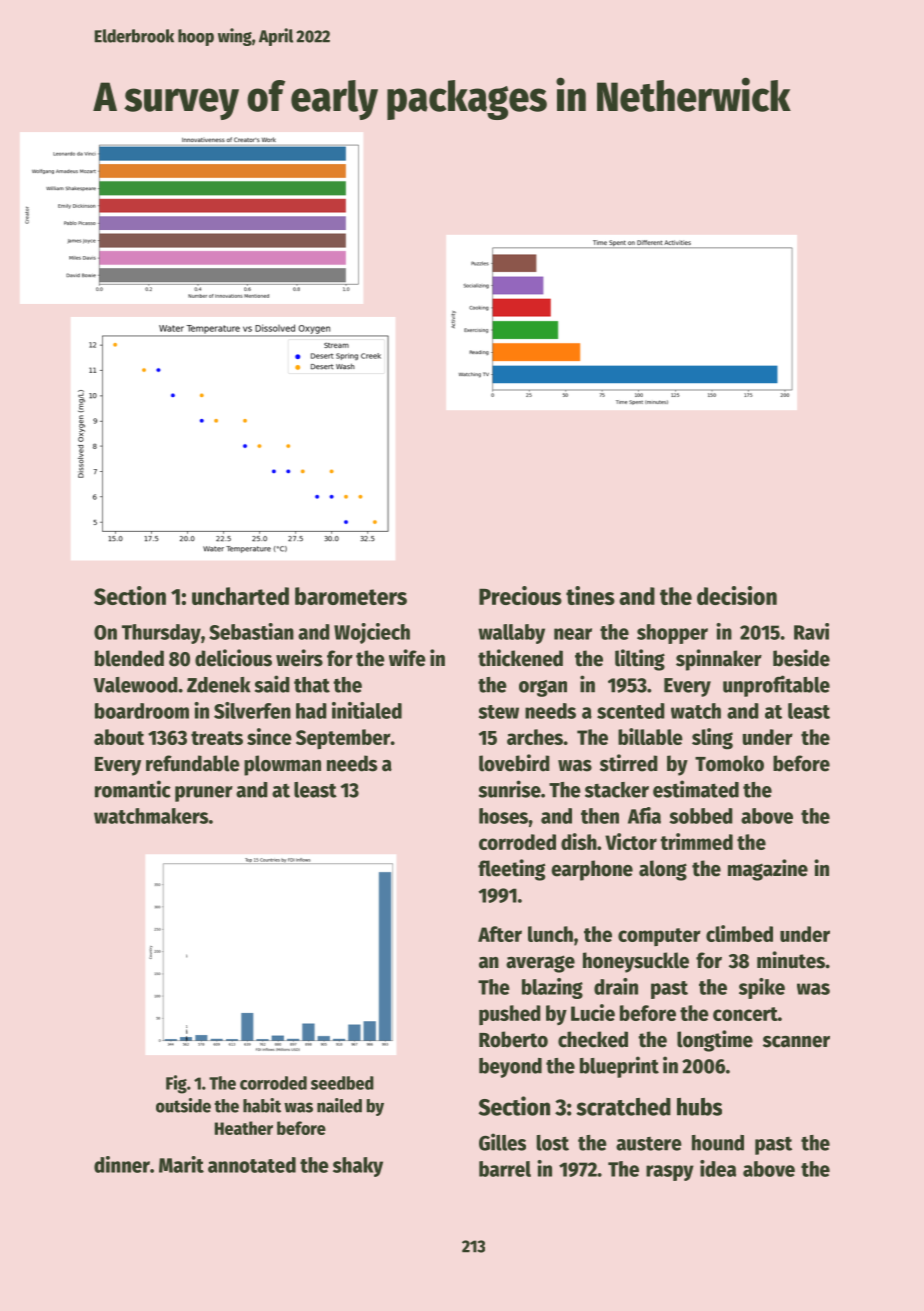 The height and width of the page is (1311, 924). Describe the element at coordinates (670, 1173) in the page. I see `raspy` at that location.
